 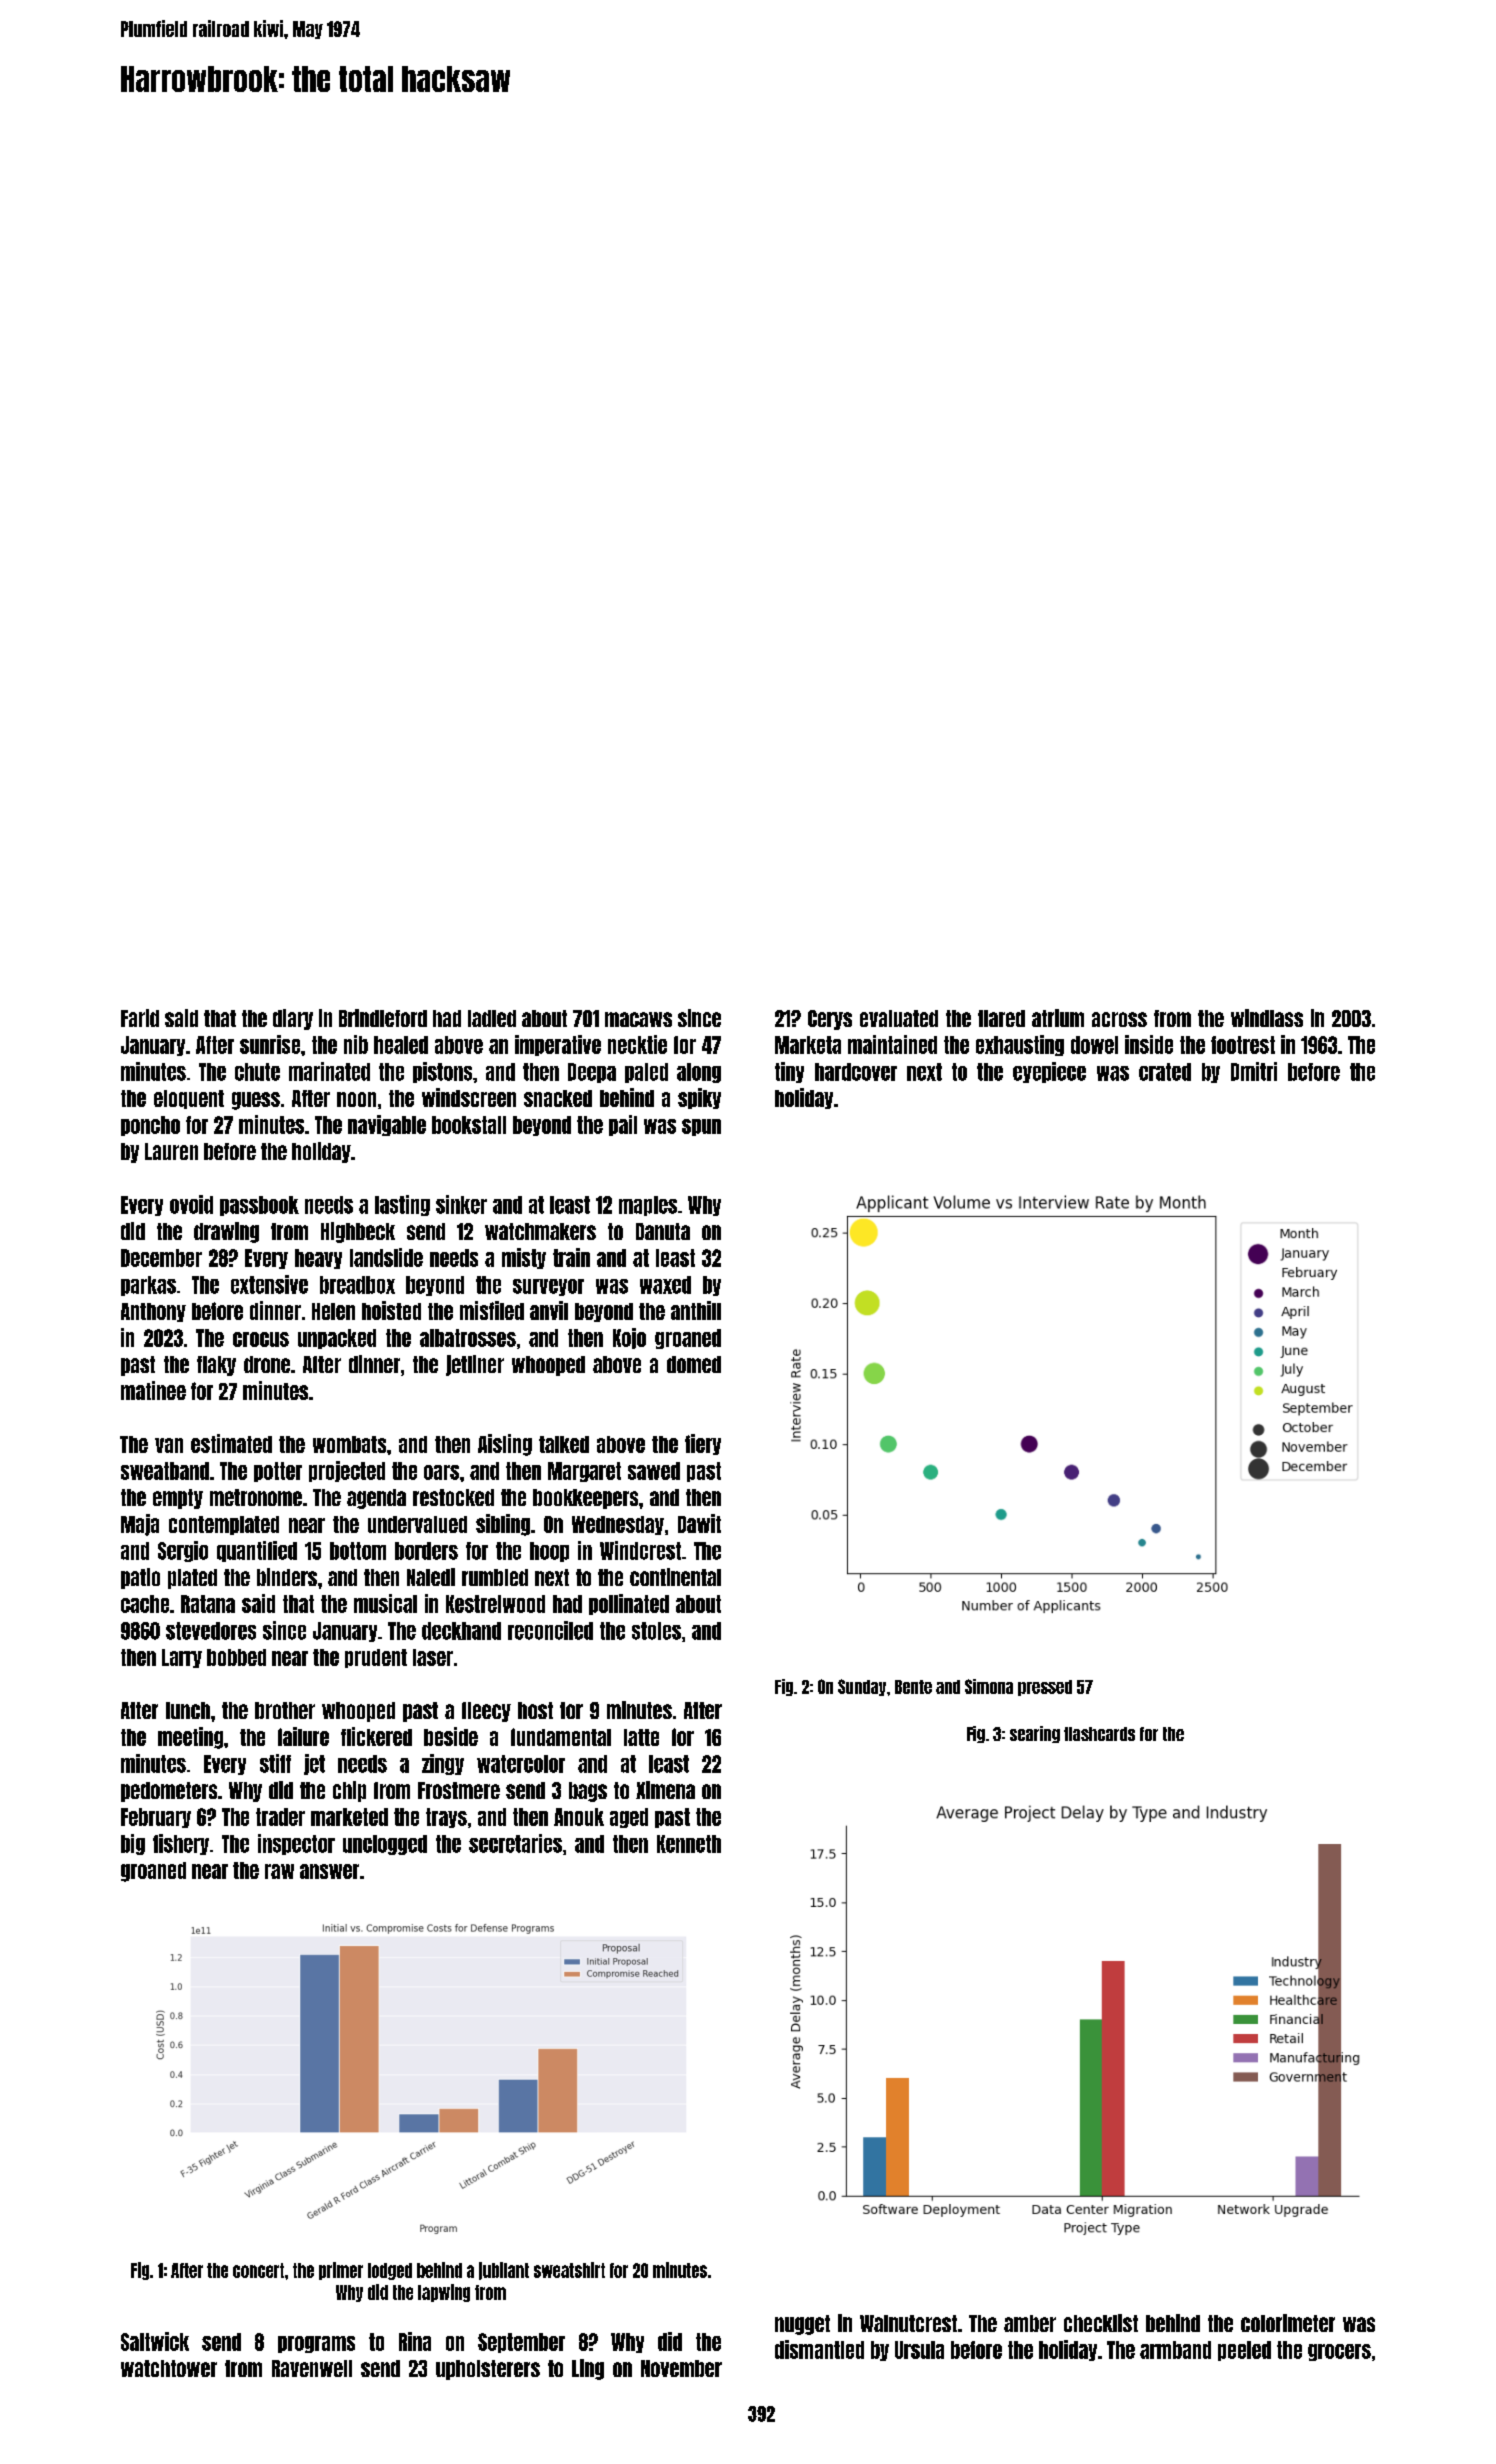 What do you see at coordinates (461, 1204) in the page?
I see `sinker` at bounding box center [461, 1204].
